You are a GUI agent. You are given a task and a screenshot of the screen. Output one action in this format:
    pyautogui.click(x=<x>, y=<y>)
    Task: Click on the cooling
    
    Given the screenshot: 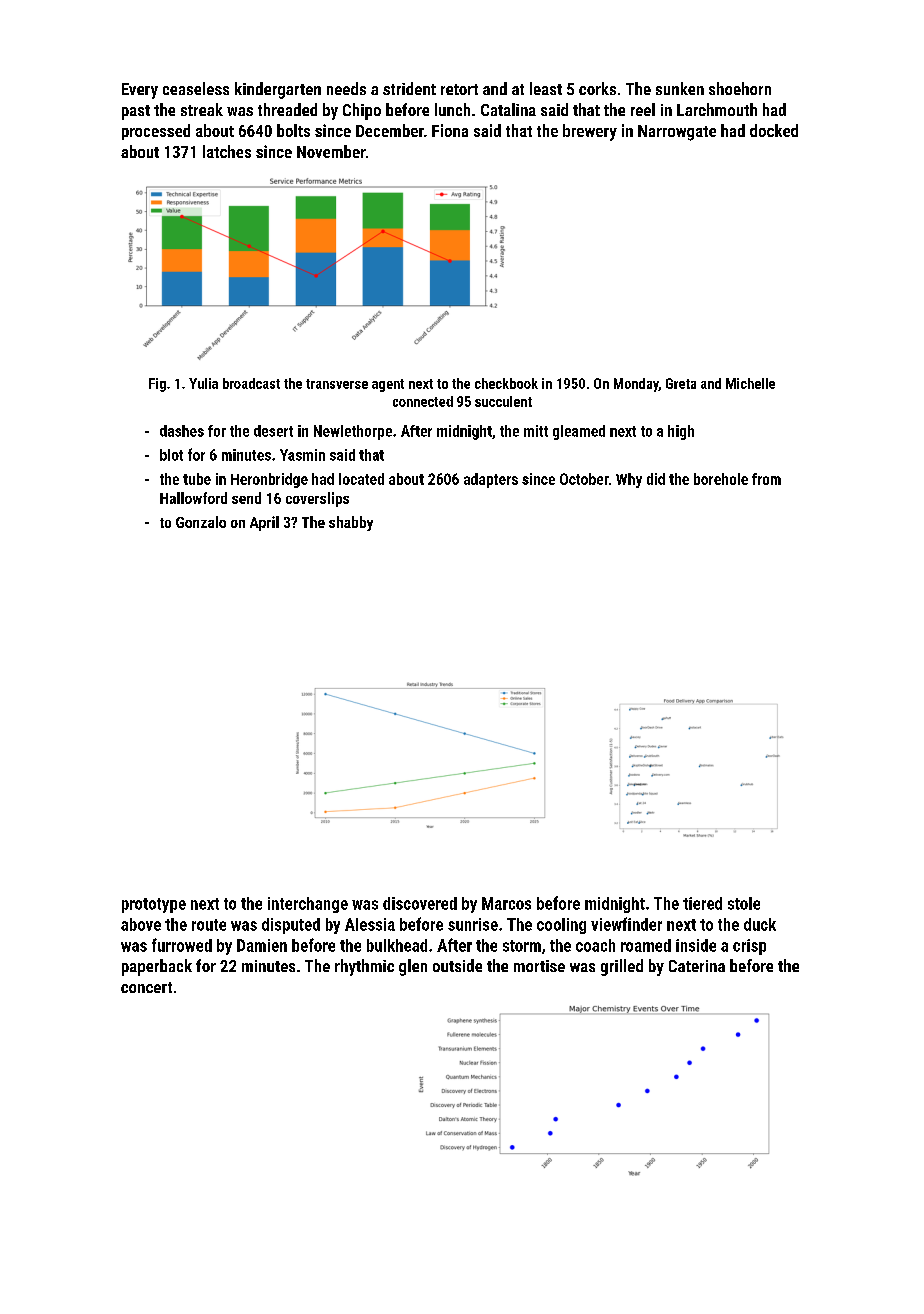 What is the action you would take?
    pyautogui.click(x=561, y=926)
